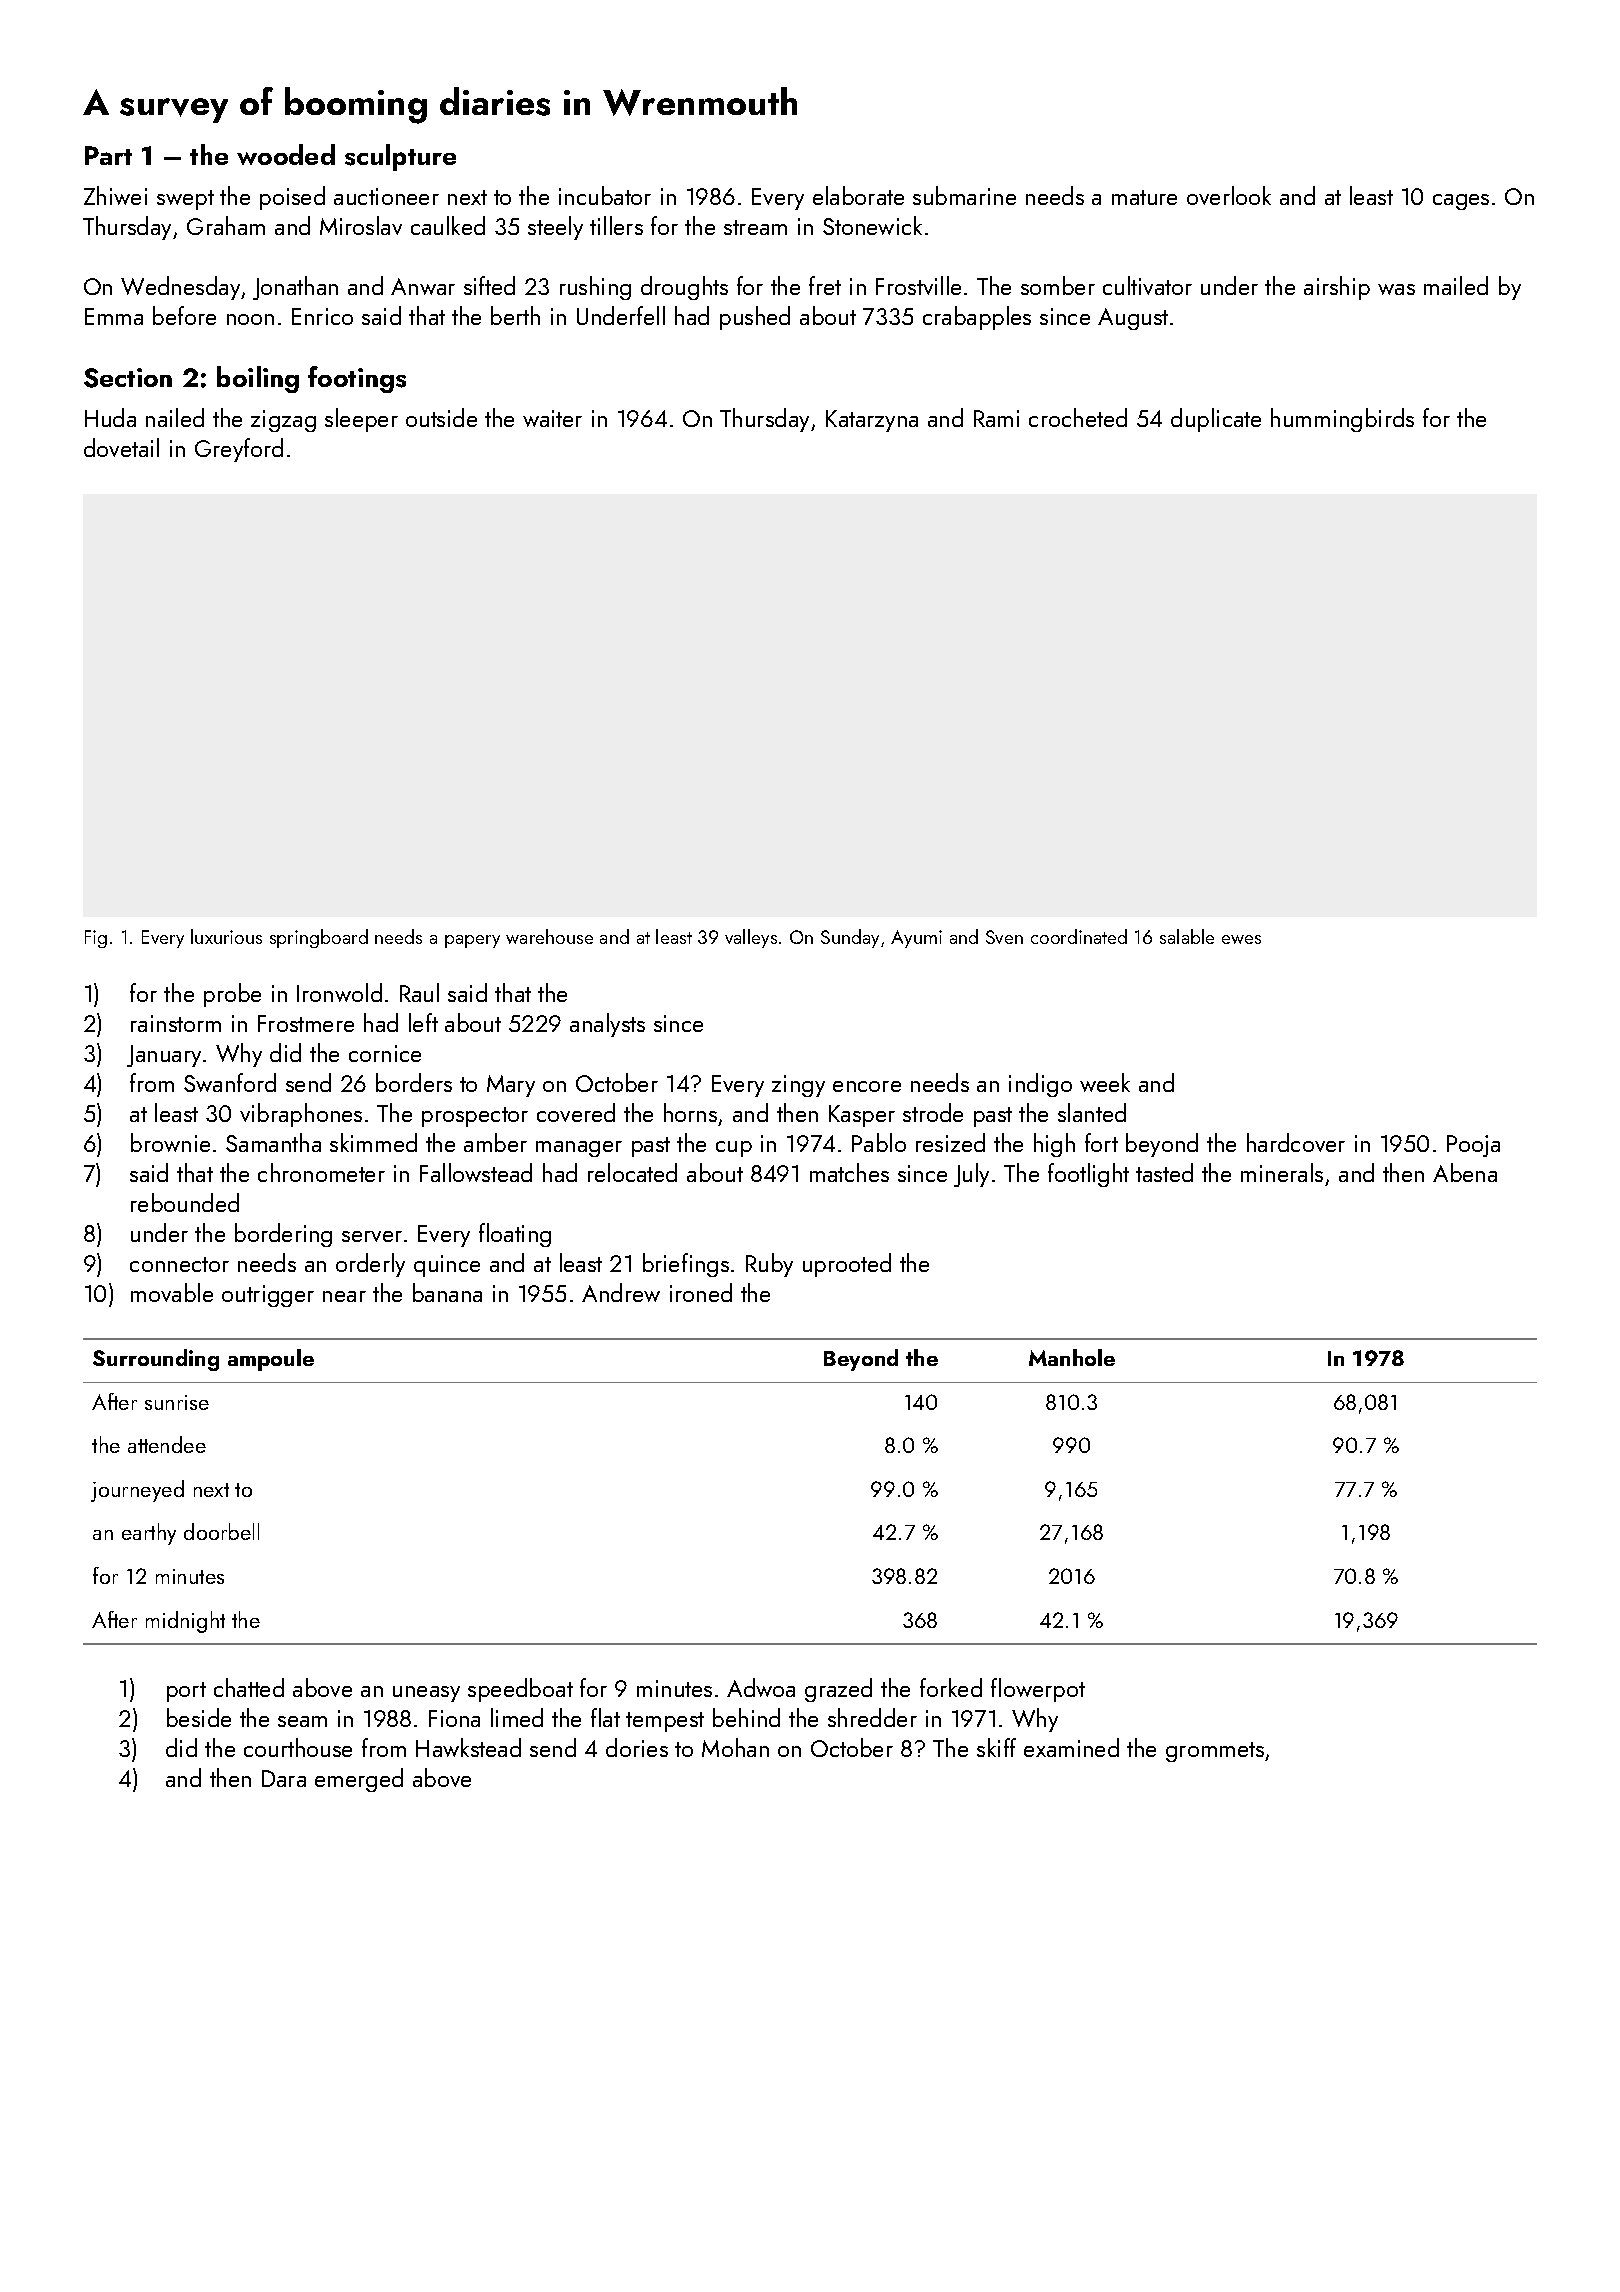 The height and width of the screenshot is (2292, 1620). What do you see at coordinates (1072, 1357) in the screenshot?
I see `Manhole` at bounding box center [1072, 1357].
